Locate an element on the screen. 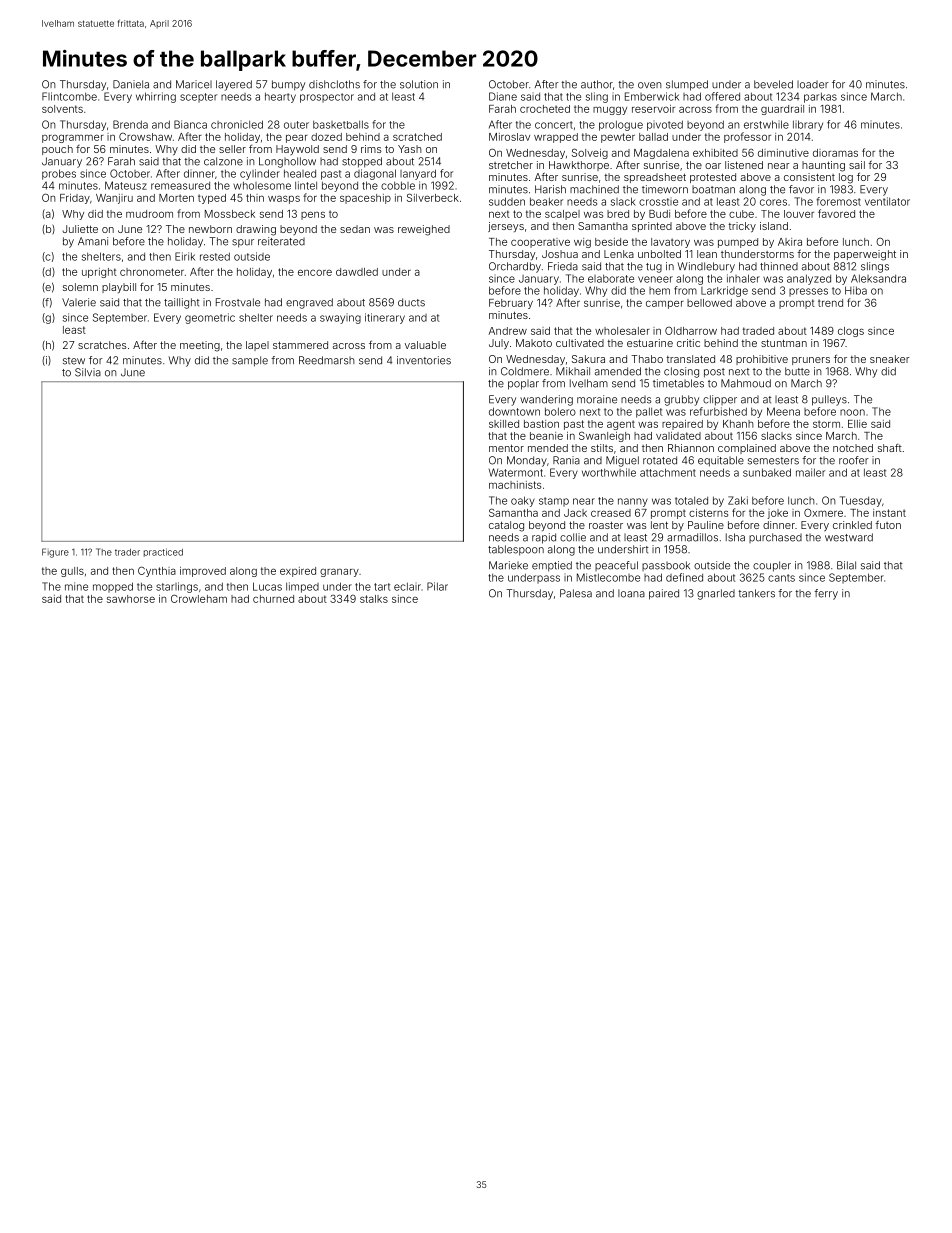 Image resolution: width=952 pixels, height=1233 pixels. island is located at coordinates (774, 226).
